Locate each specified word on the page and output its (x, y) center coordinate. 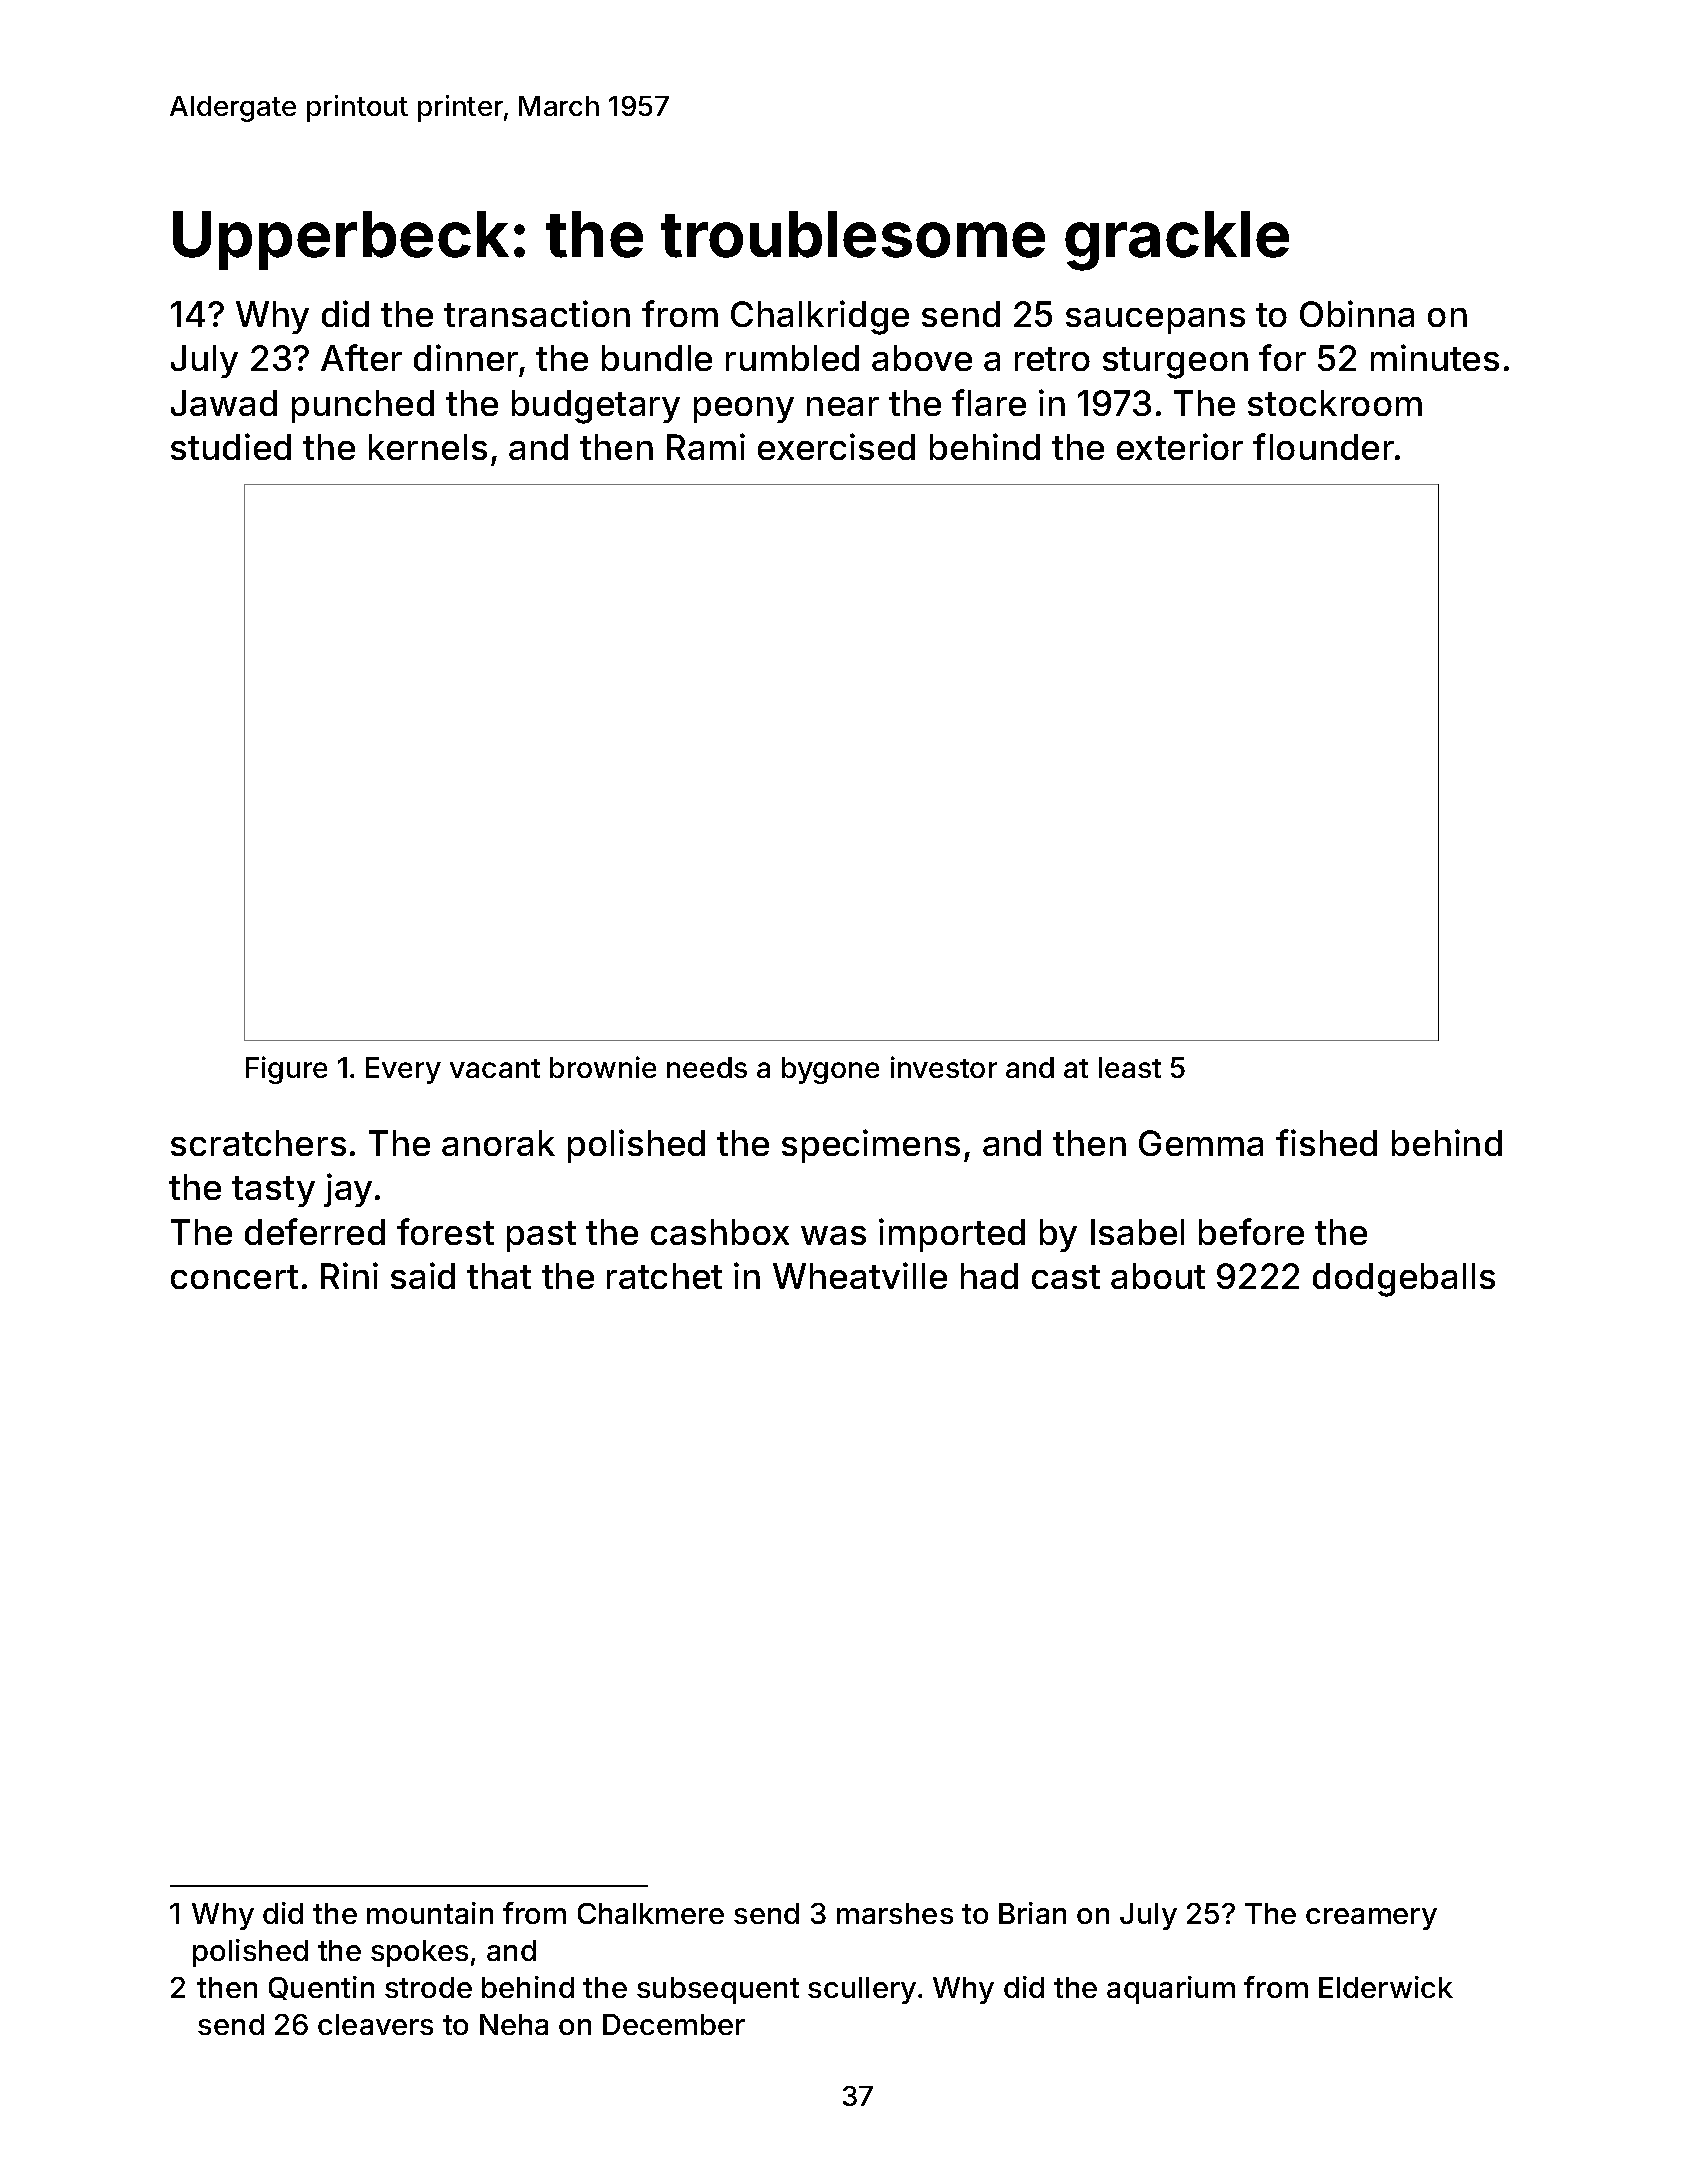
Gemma (1201, 1143)
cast (1066, 1277)
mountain (430, 1913)
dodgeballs (1404, 1280)
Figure (286, 1070)
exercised (836, 446)
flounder (1323, 446)
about (1158, 1276)
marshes (895, 1913)
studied (231, 446)
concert (234, 1277)
